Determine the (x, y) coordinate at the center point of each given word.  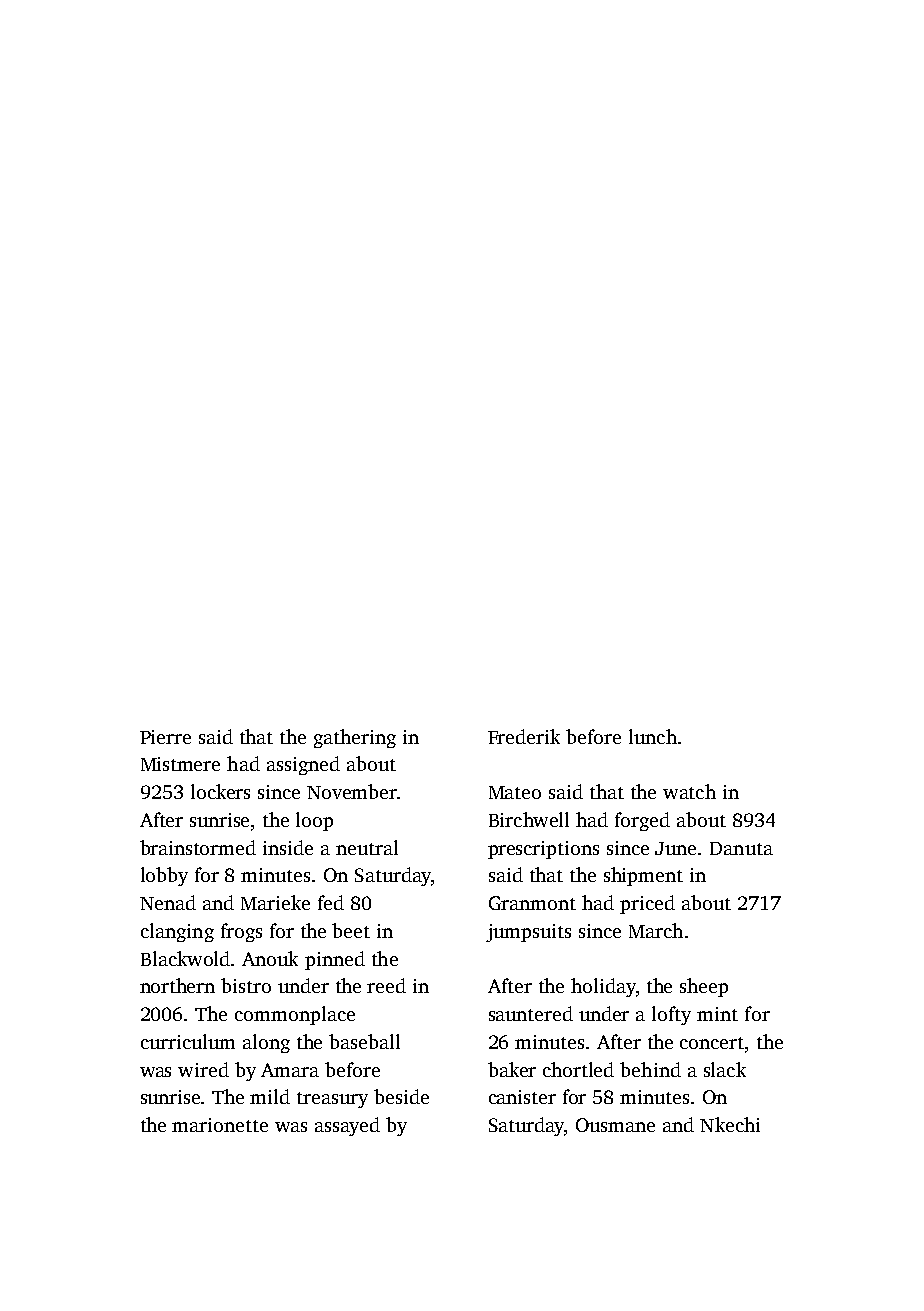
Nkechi (730, 1124)
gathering (355, 738)
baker (512, 1069)
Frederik (524, 736)
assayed (347, 1126)
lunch (653, 736)
